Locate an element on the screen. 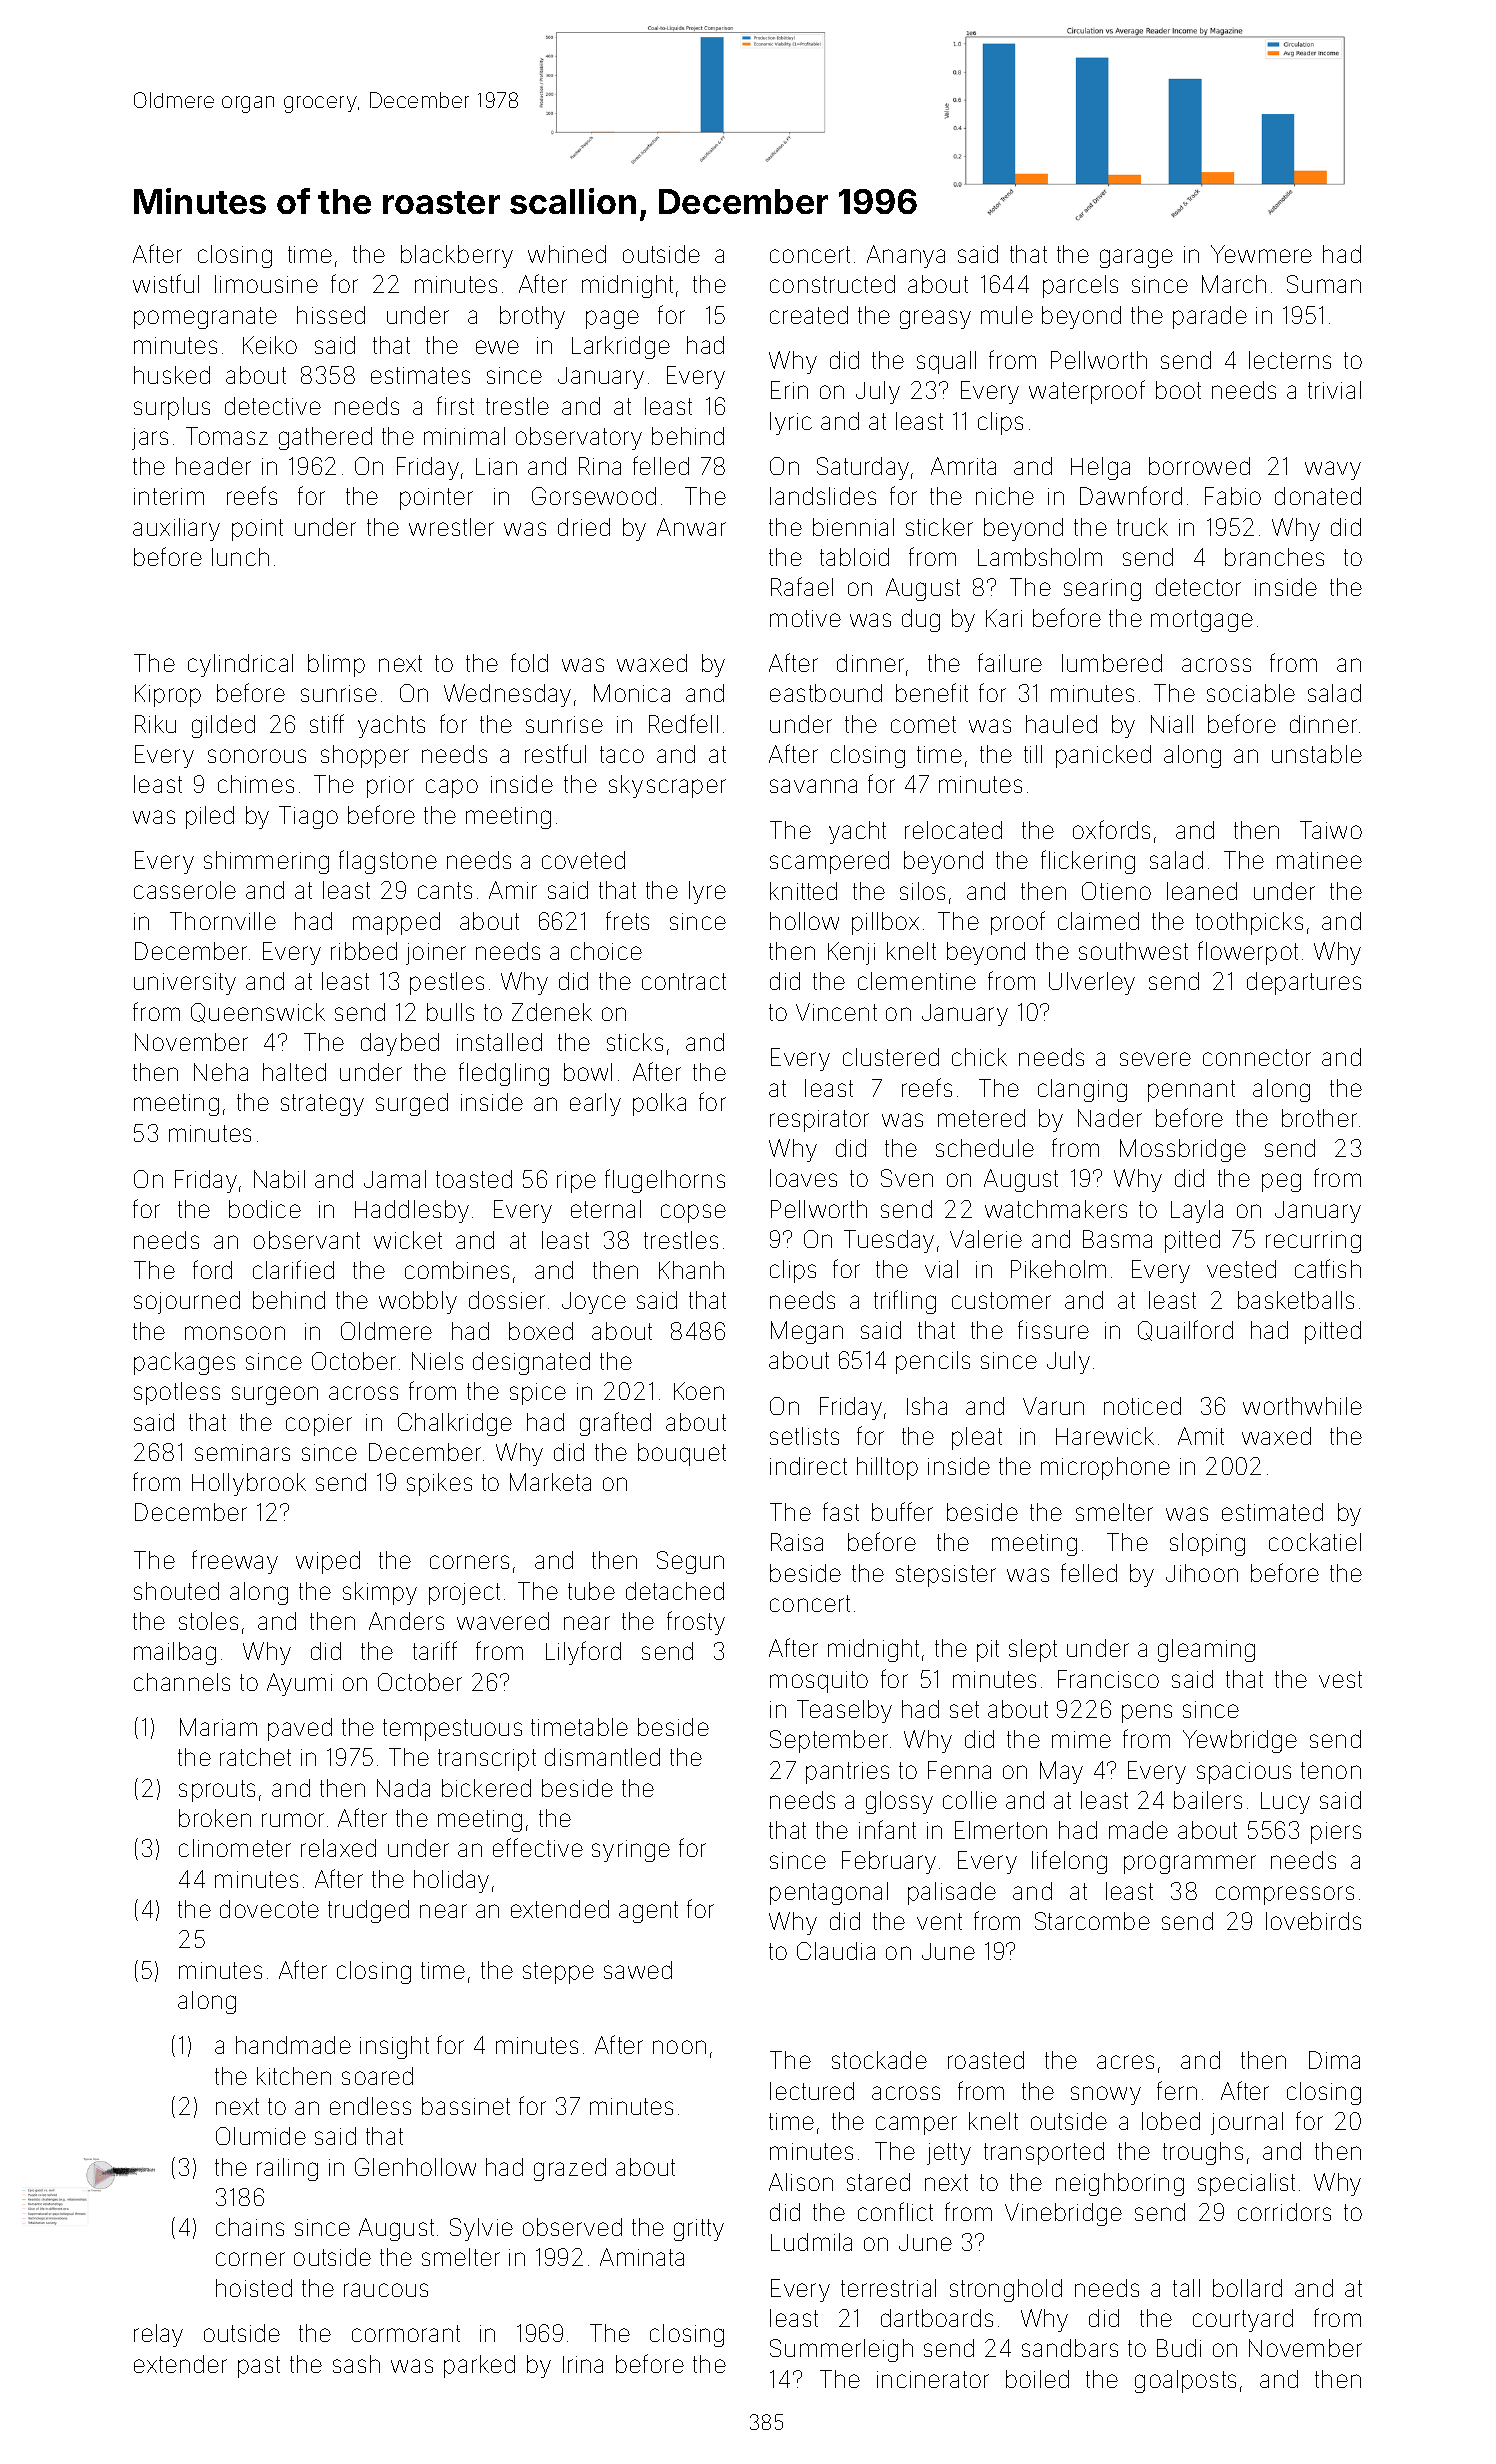  clustered is located at coordinates (891, 1057).
